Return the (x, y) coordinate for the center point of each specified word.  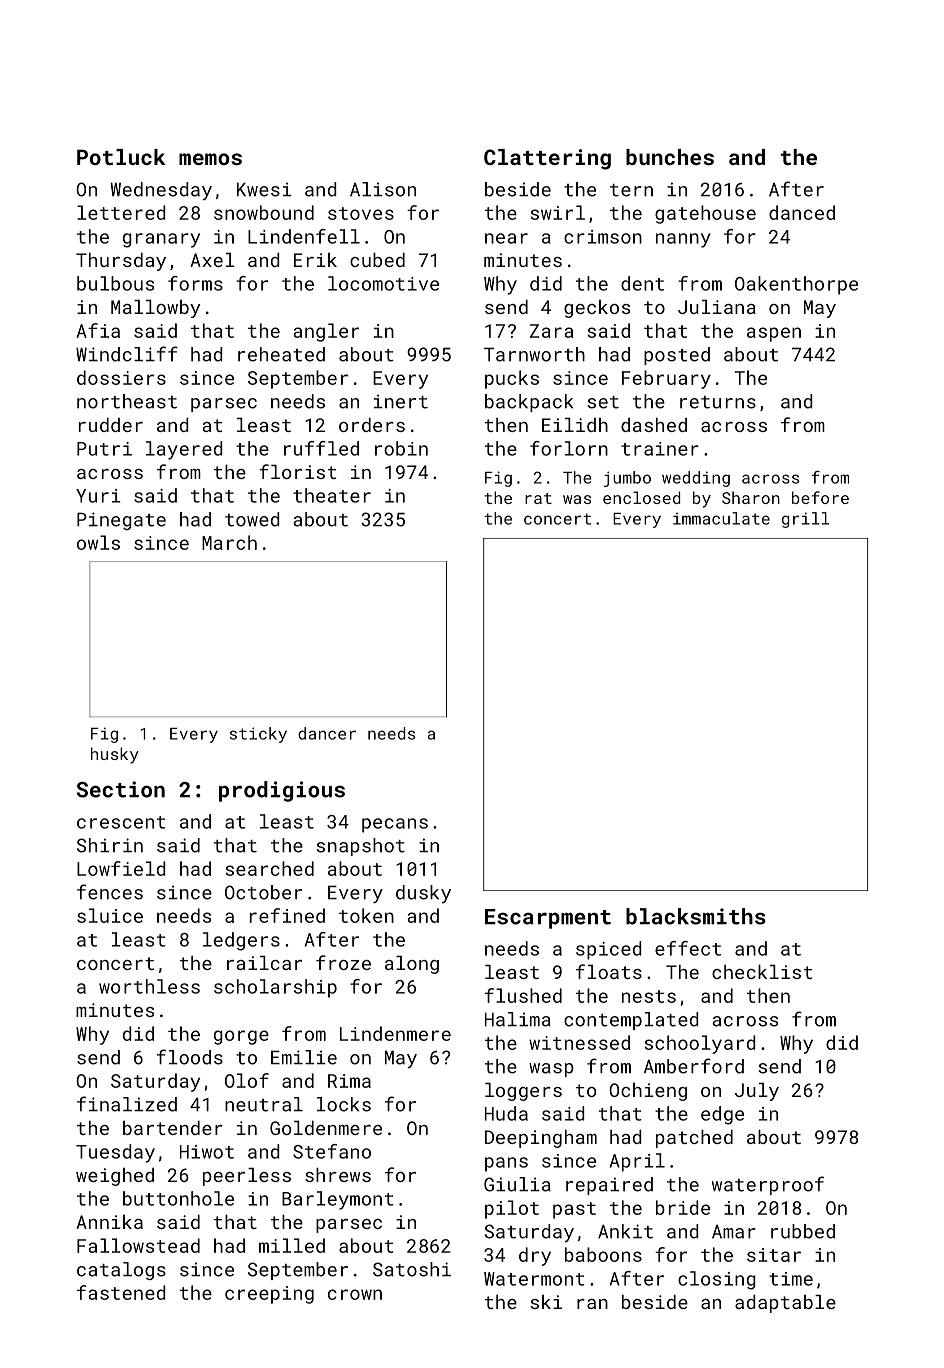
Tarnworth (534, 354)
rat (538, 498)
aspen (774, 334)
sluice (110, 915)
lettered (121, 212)
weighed (115, 1177)
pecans (395, 825)
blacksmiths (696, 916)
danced (802, 212)
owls (98, 542)
